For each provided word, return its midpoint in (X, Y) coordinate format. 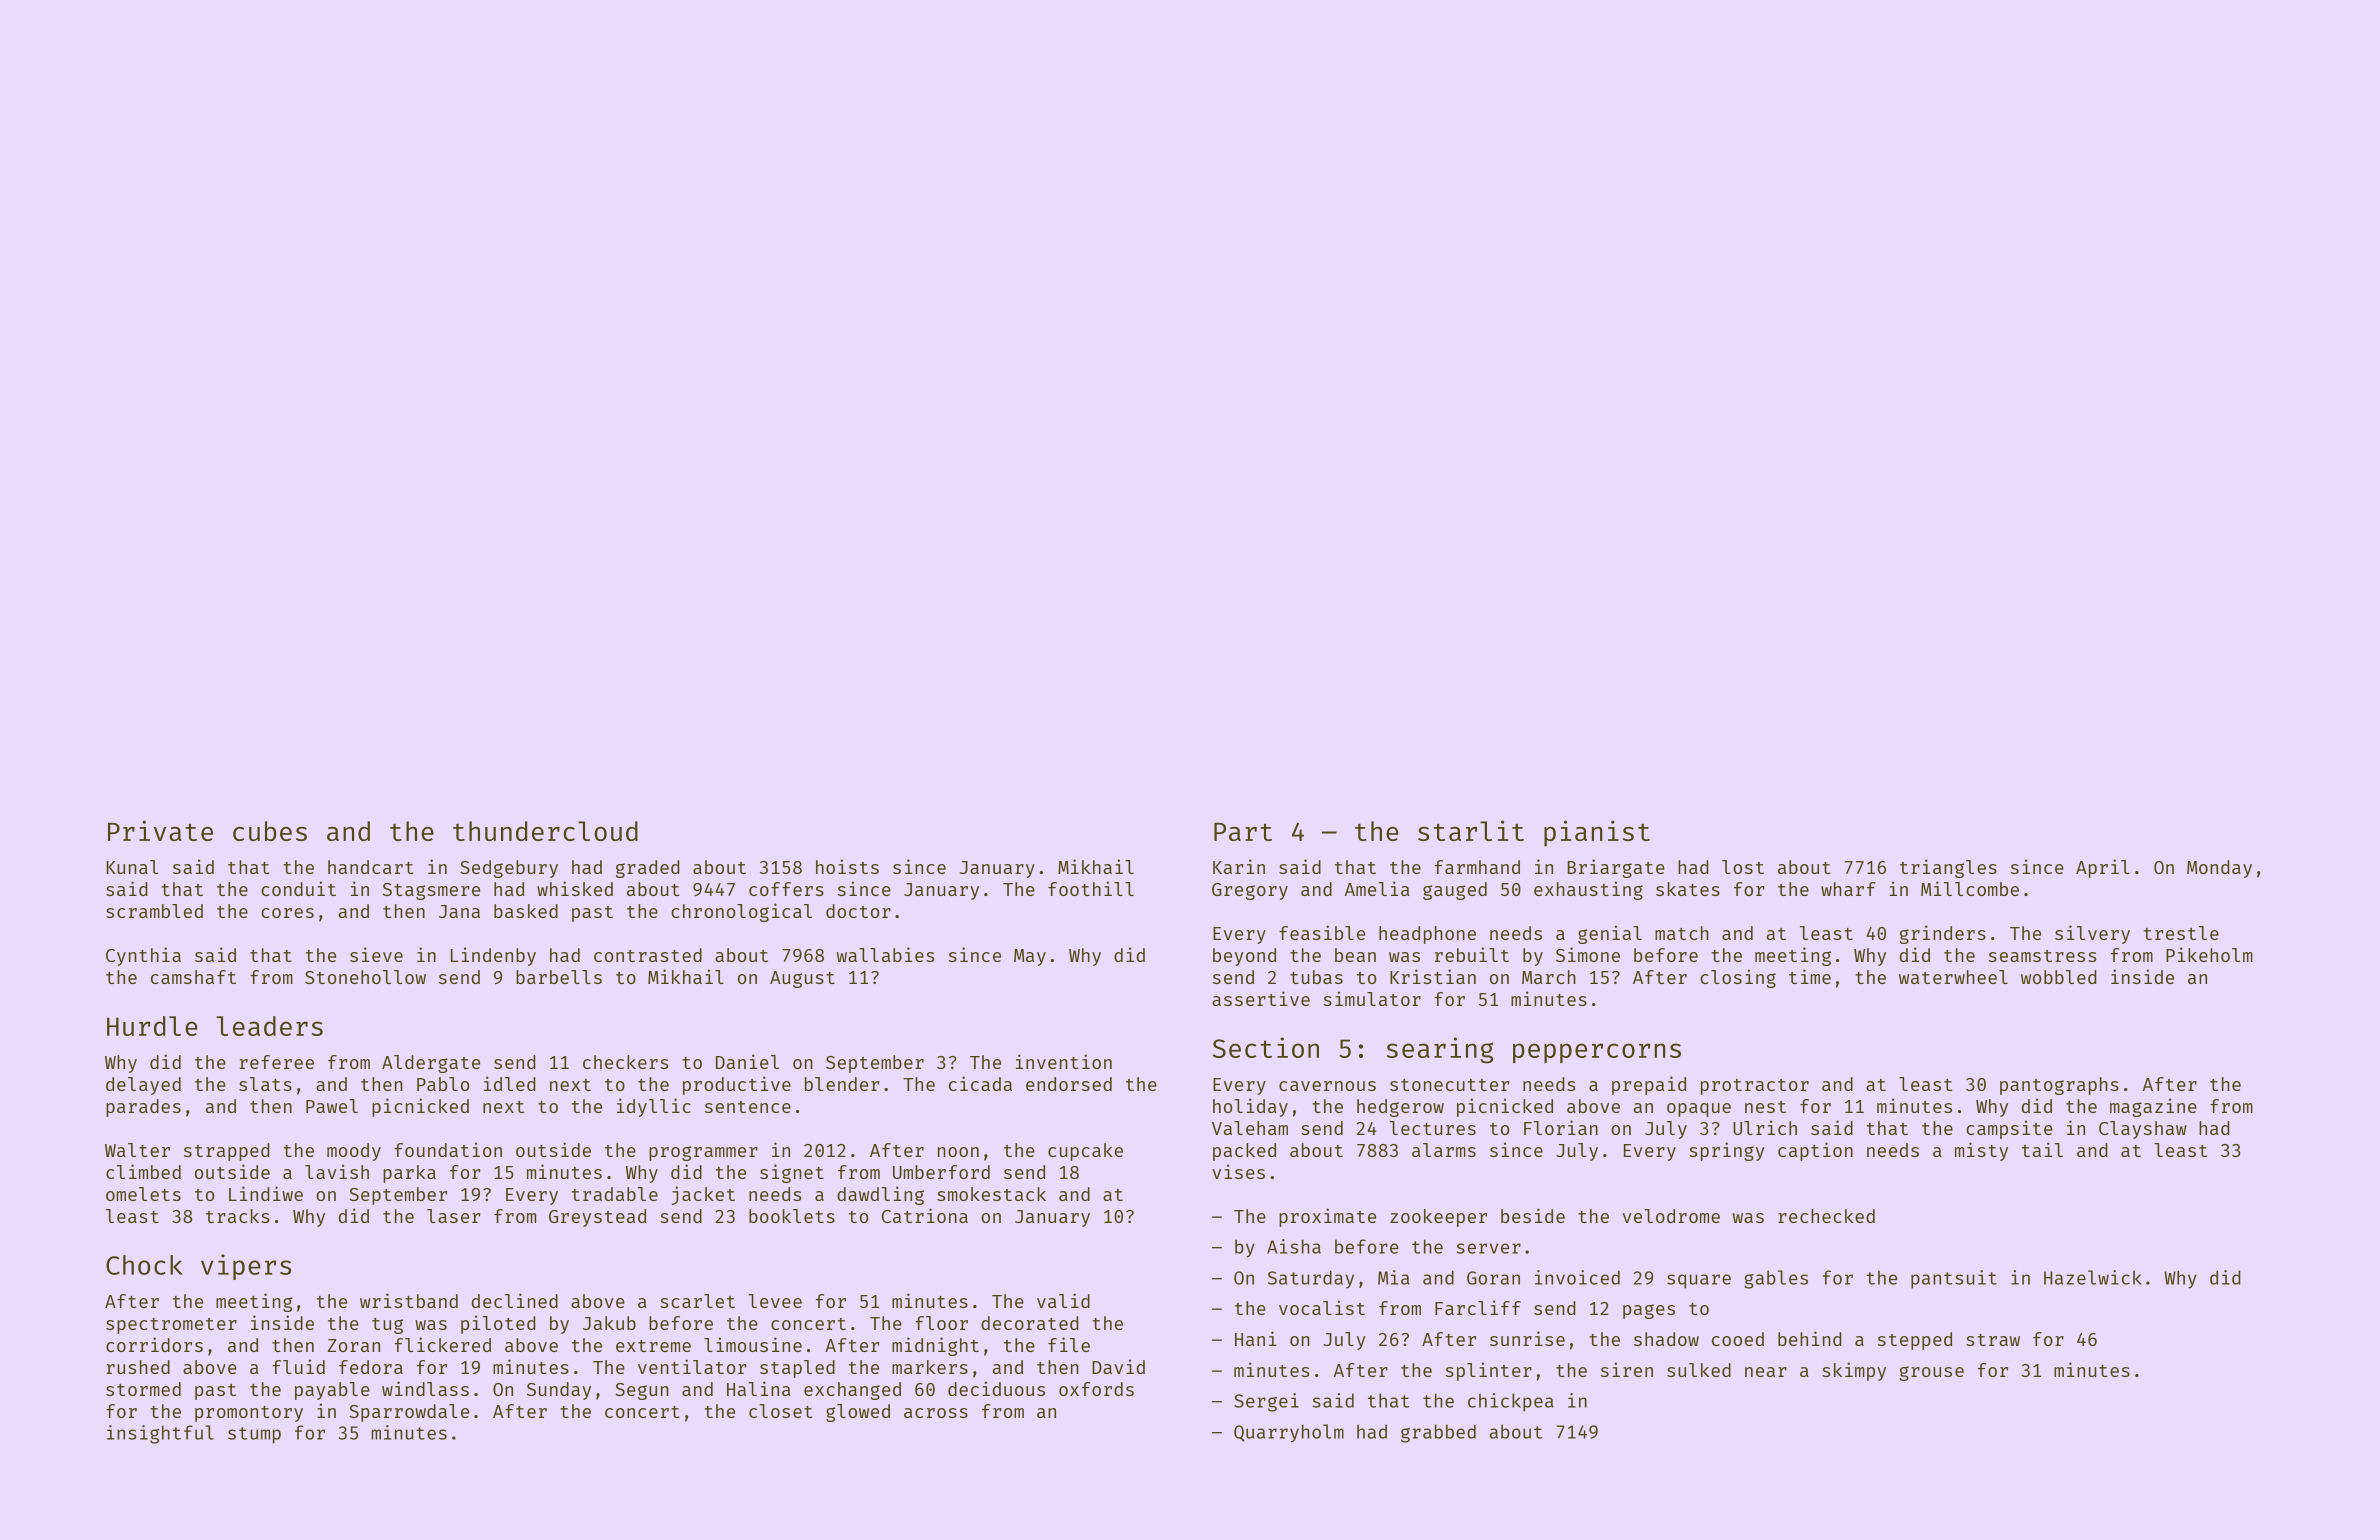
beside (1533, 1215)
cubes (270, 831)
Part (1243, 832)
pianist (1597, 833)
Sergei (1266, 1402)
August (802, 979)
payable (332, 1391)
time (1810, 976)
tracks (238, 1216)
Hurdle (152, 1026)
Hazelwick (2093, 1277)
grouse (1931, 1373)
